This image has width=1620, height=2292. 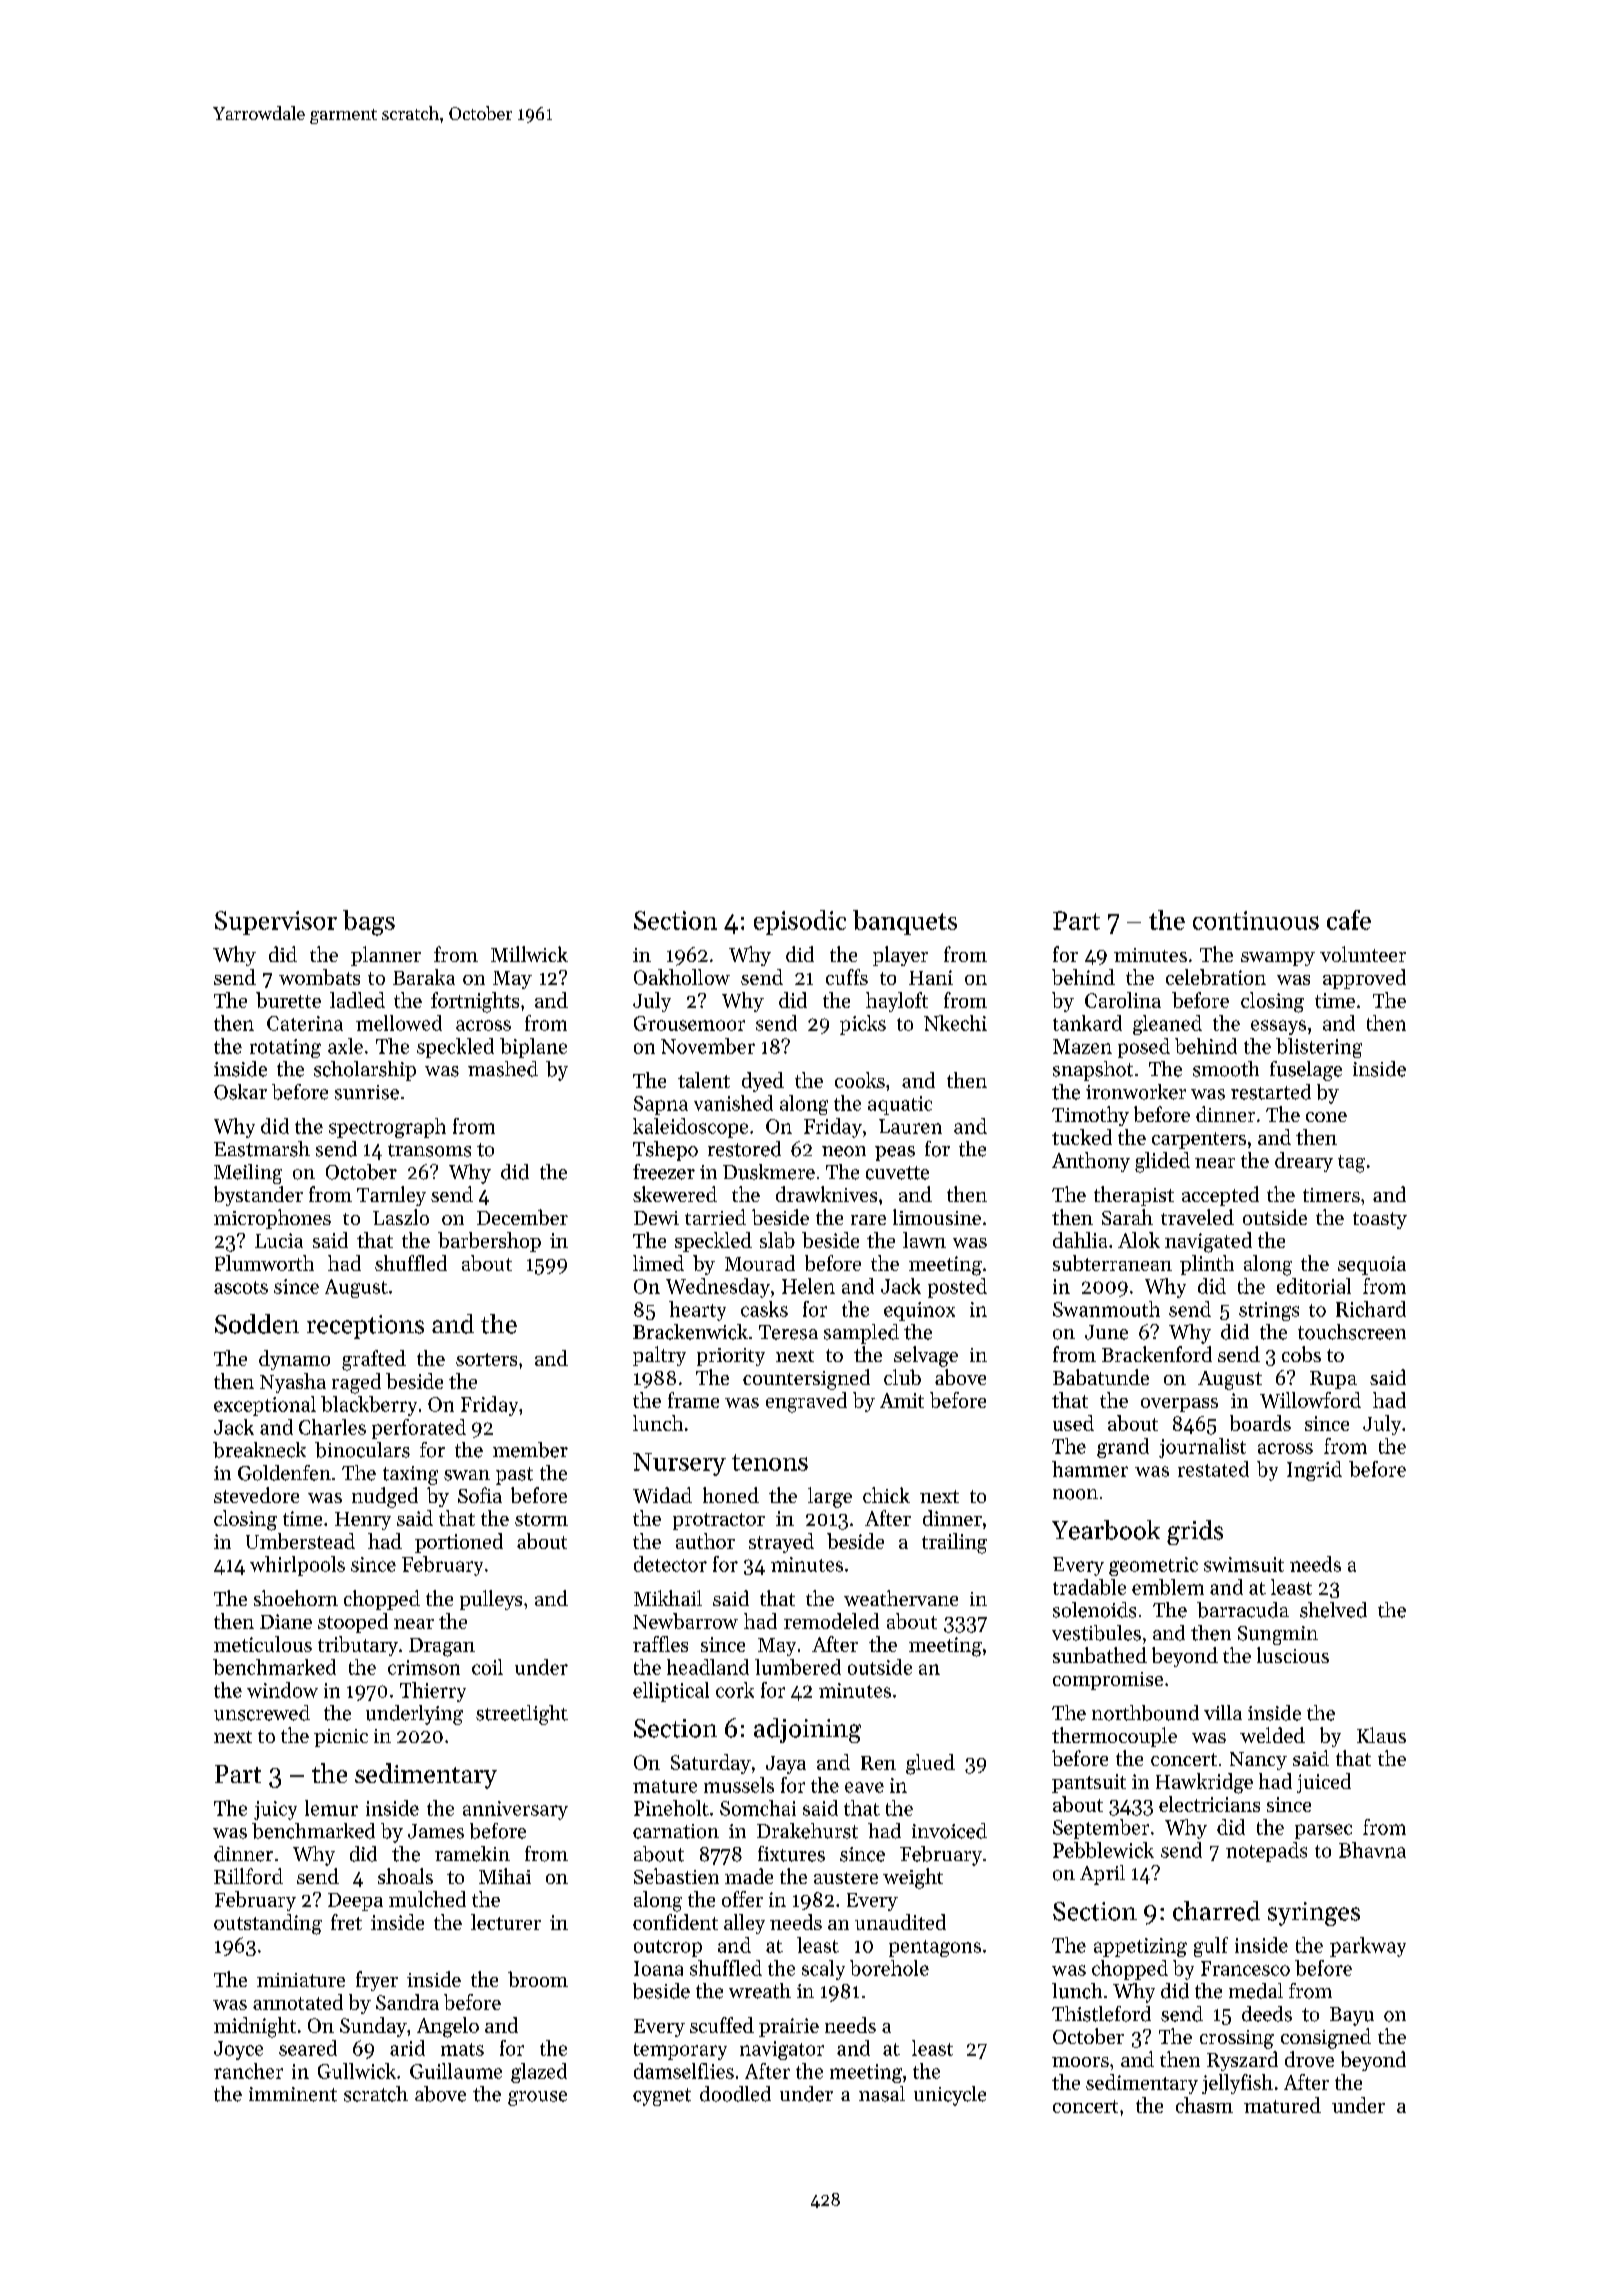 I want to click on episodic, so click(x=800, y=922).
